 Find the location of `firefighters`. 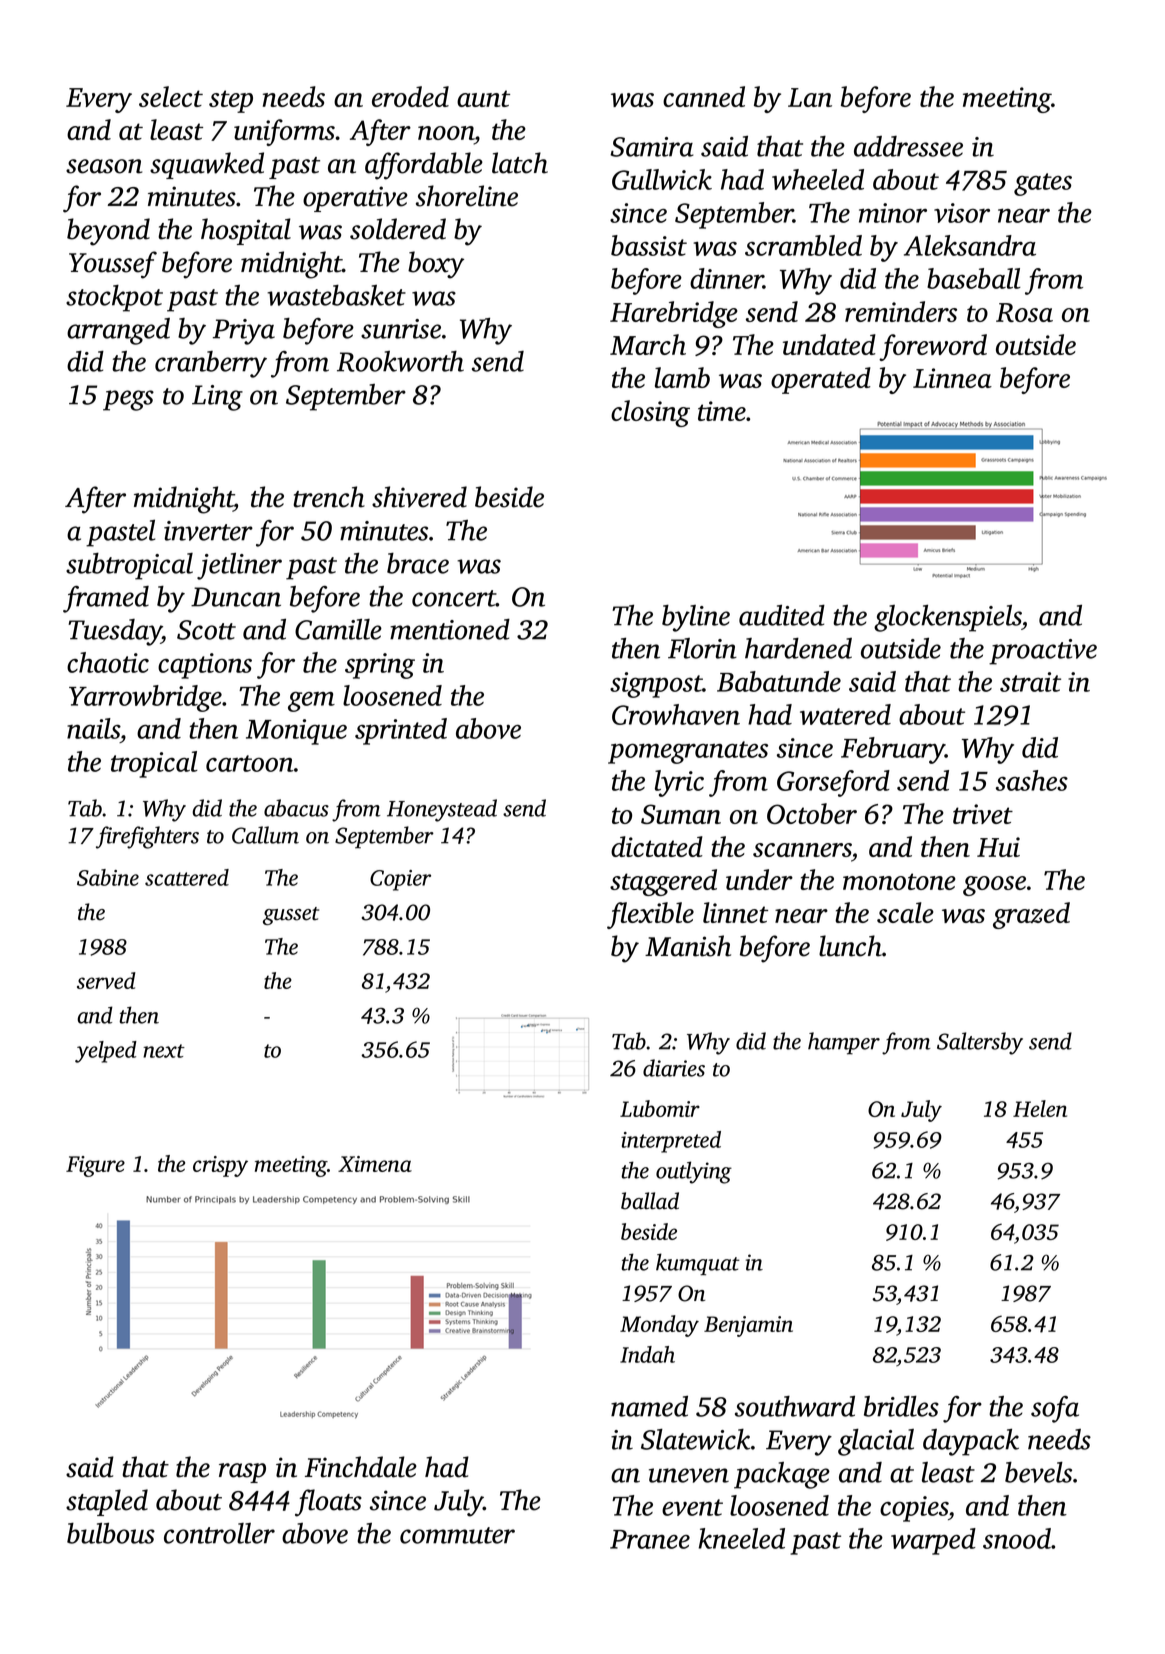

firefighters is located at coordinates (147, 837).
